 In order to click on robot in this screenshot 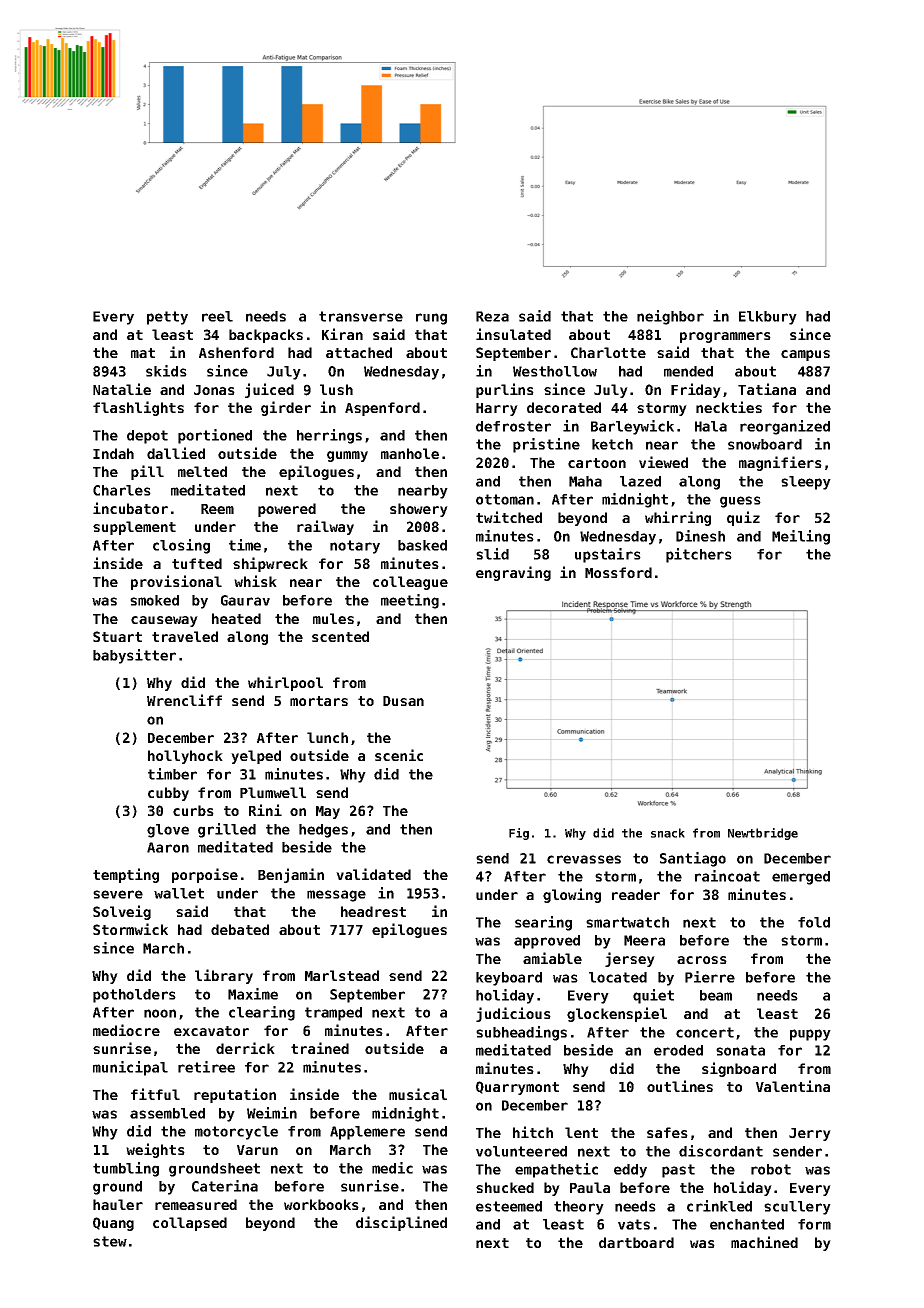, I will do `click(771, 1169)`.
